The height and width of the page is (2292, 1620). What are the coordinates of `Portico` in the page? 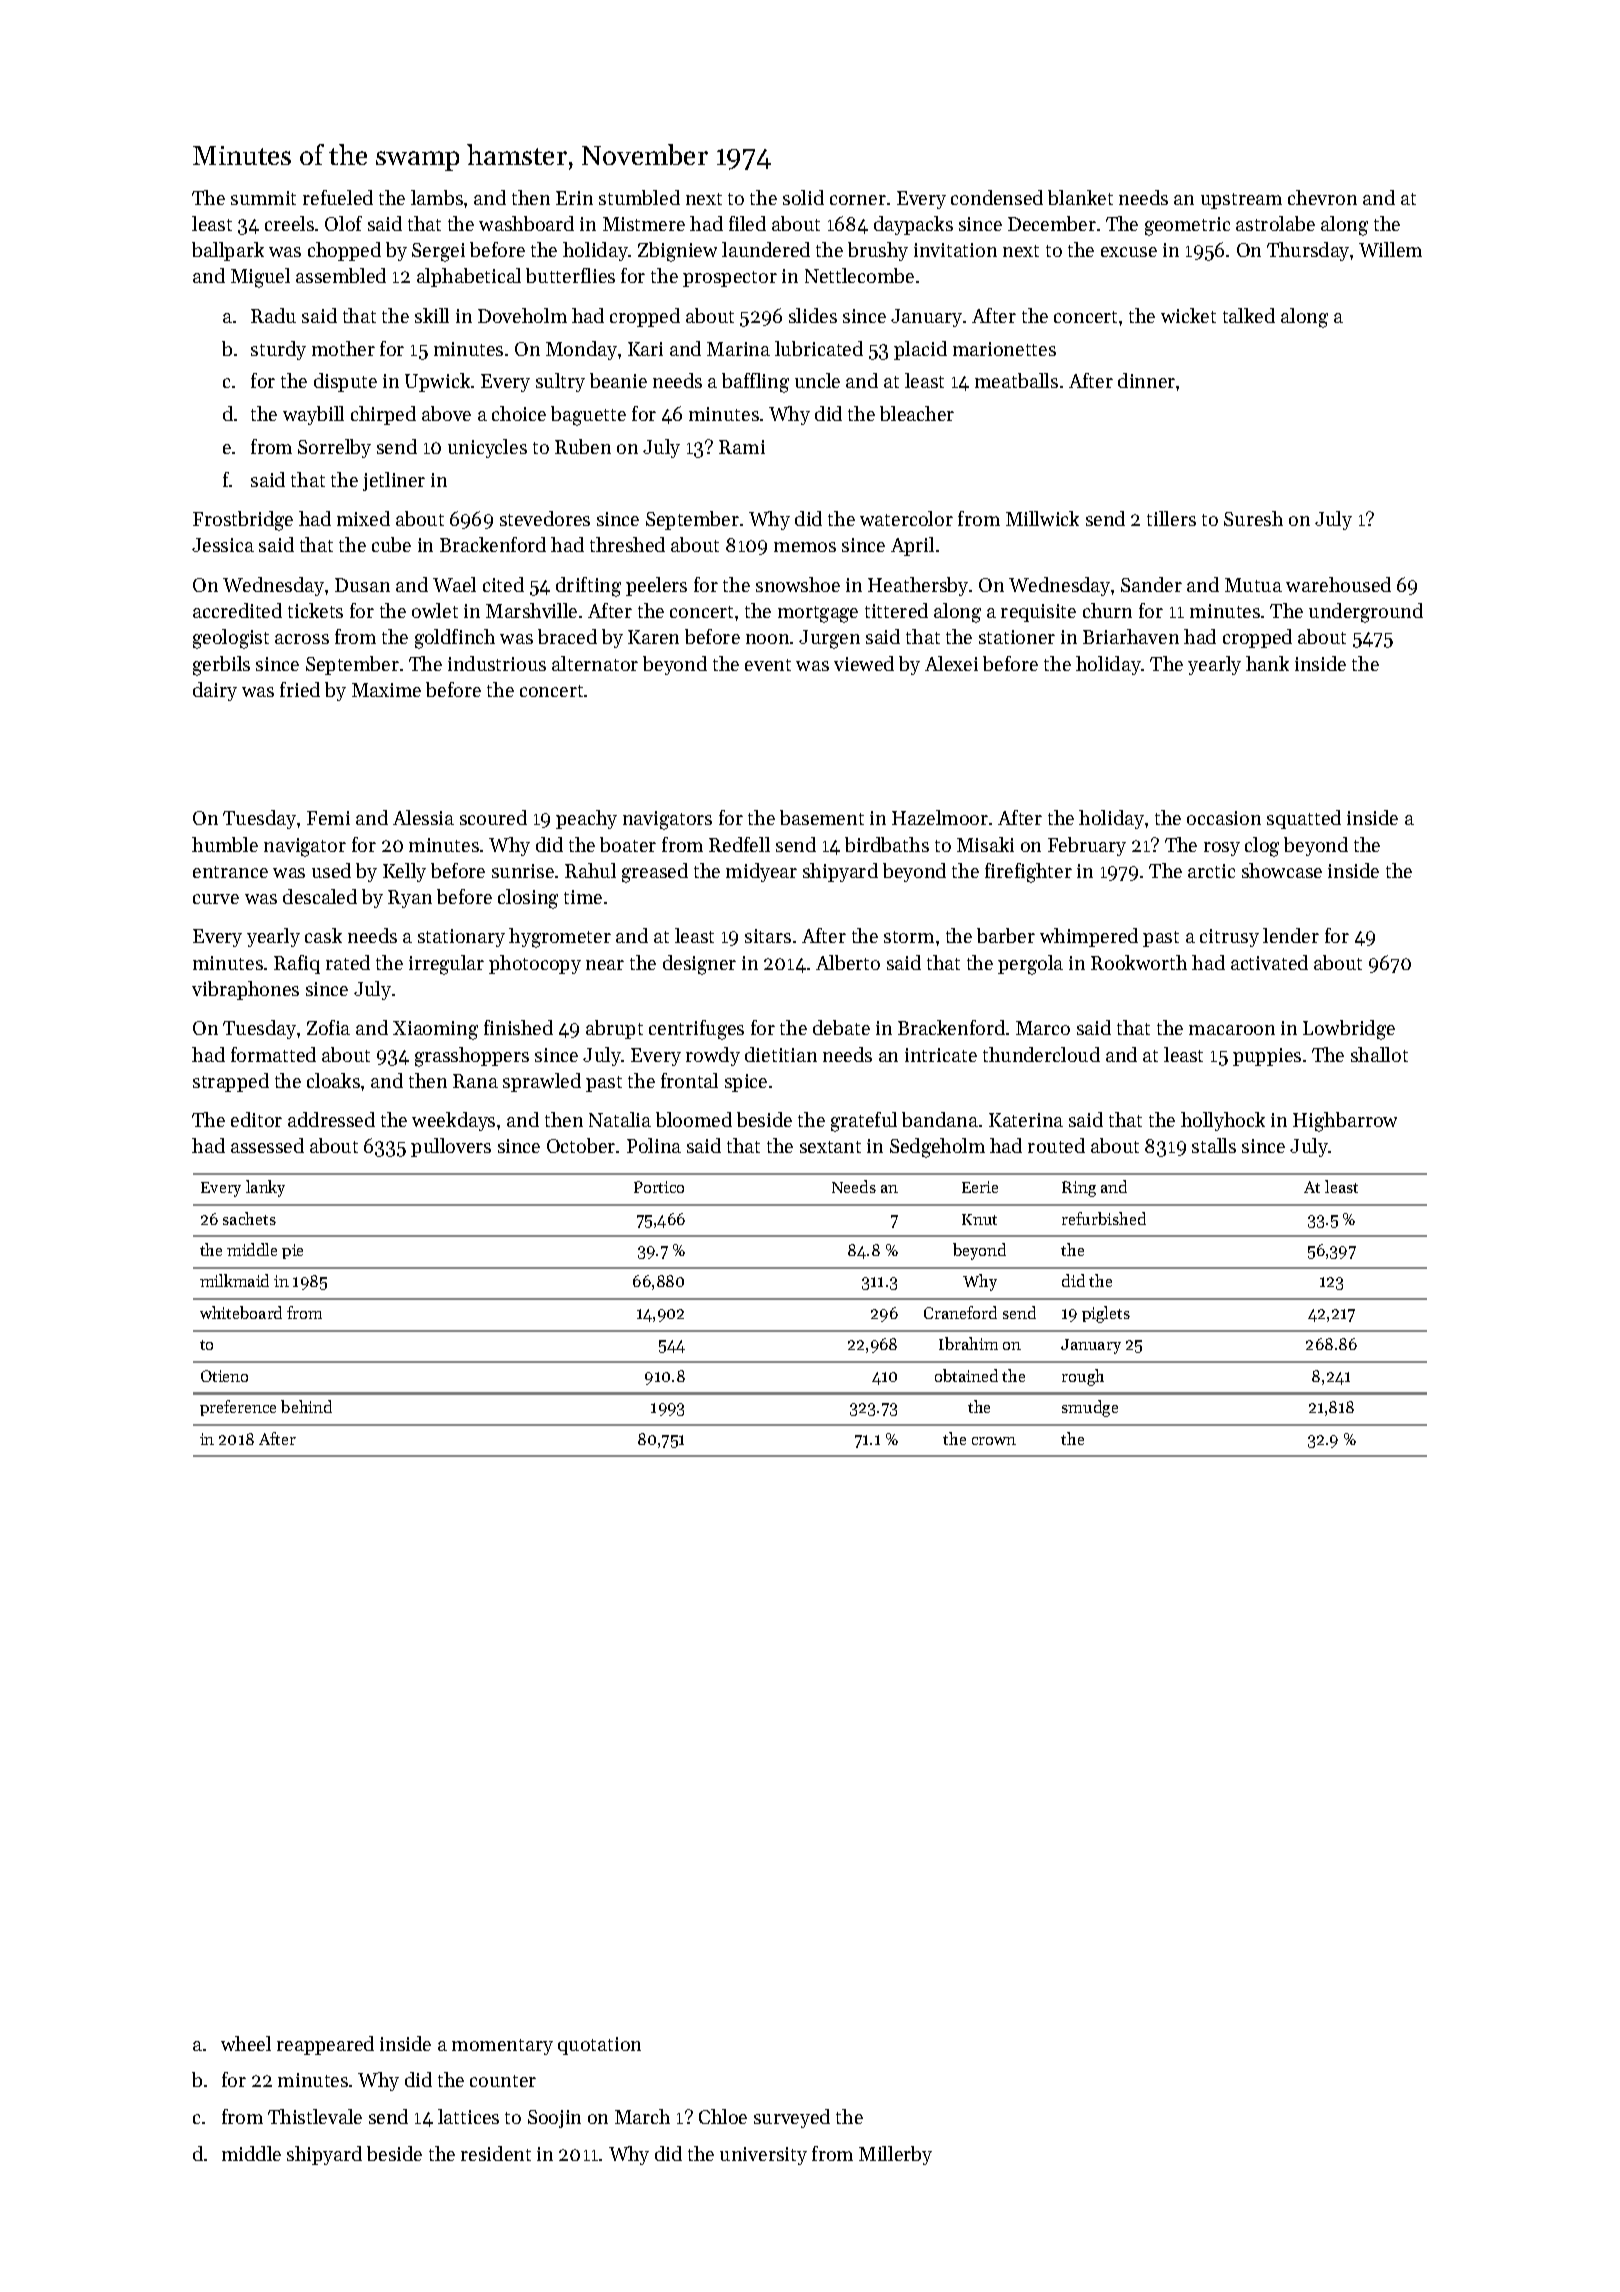 It's located at (659, 1187).
